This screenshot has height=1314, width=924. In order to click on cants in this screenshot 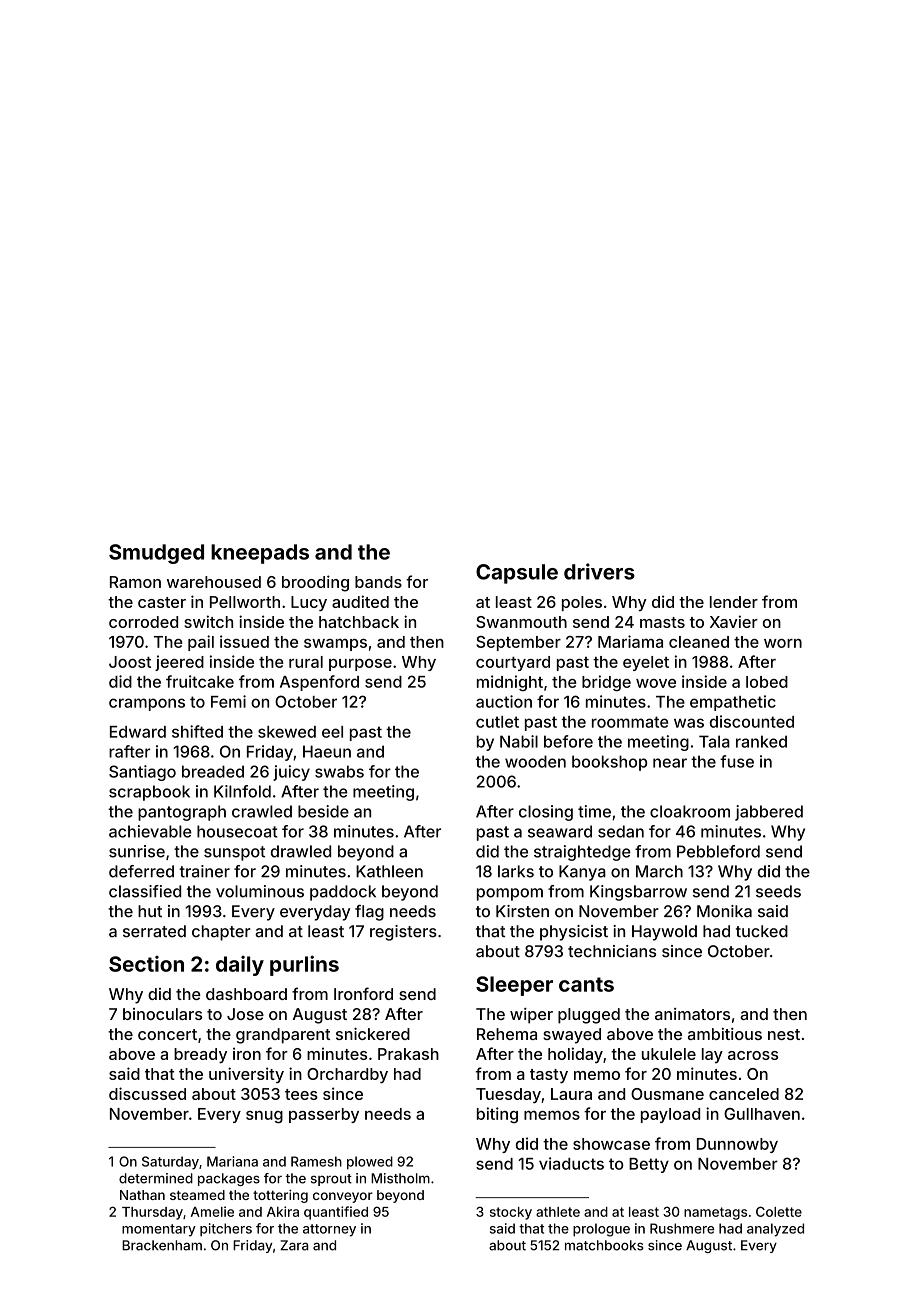, I will do `click(586, 984)`.
